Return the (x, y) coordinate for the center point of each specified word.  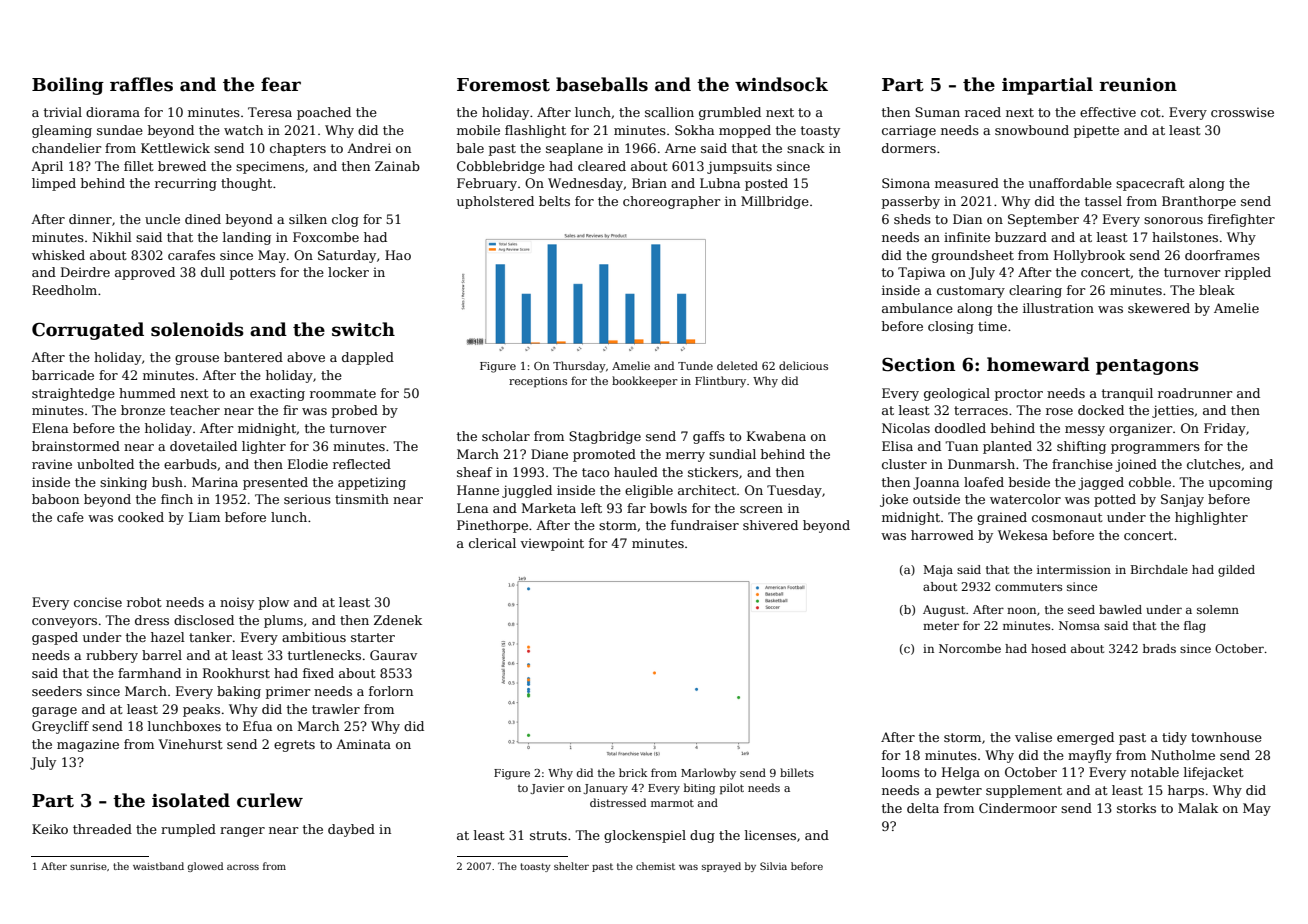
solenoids (197, 329)
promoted (604, 455)
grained (1002, 518)
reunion (1138, 85)
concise (98, 602)
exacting (277, 394)
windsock (781, 84)
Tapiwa (921, 273)
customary (971, 292)
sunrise (88, 866)
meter (941, 626)
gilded (1236, 571)
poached (324, 113)
